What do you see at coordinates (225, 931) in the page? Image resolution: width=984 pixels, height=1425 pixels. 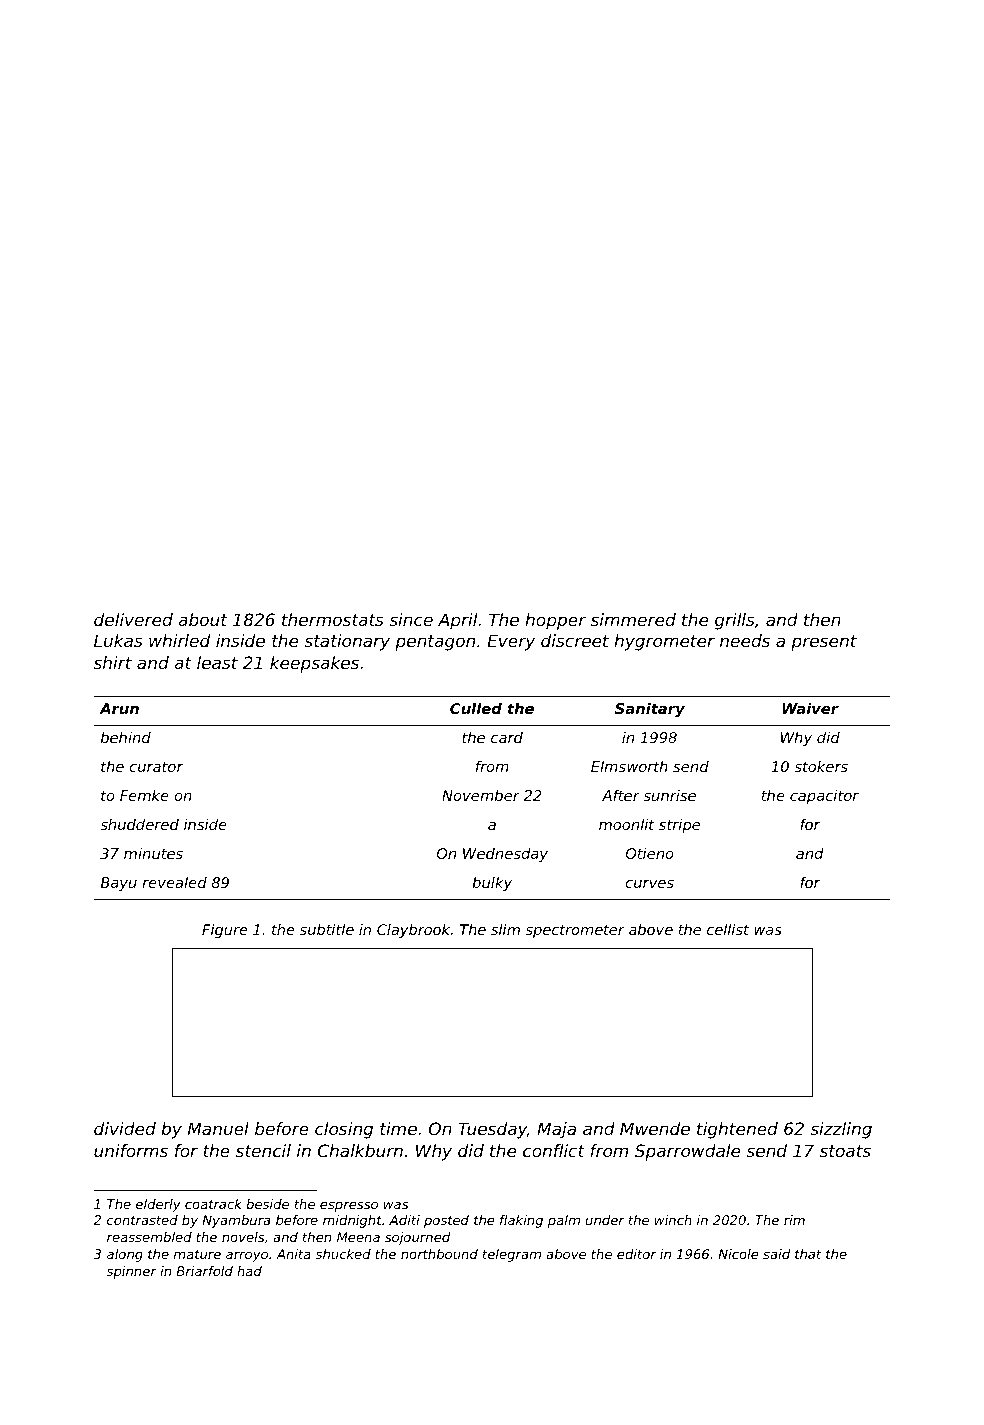 I see `Figure` at bounding box center [225, 931].
